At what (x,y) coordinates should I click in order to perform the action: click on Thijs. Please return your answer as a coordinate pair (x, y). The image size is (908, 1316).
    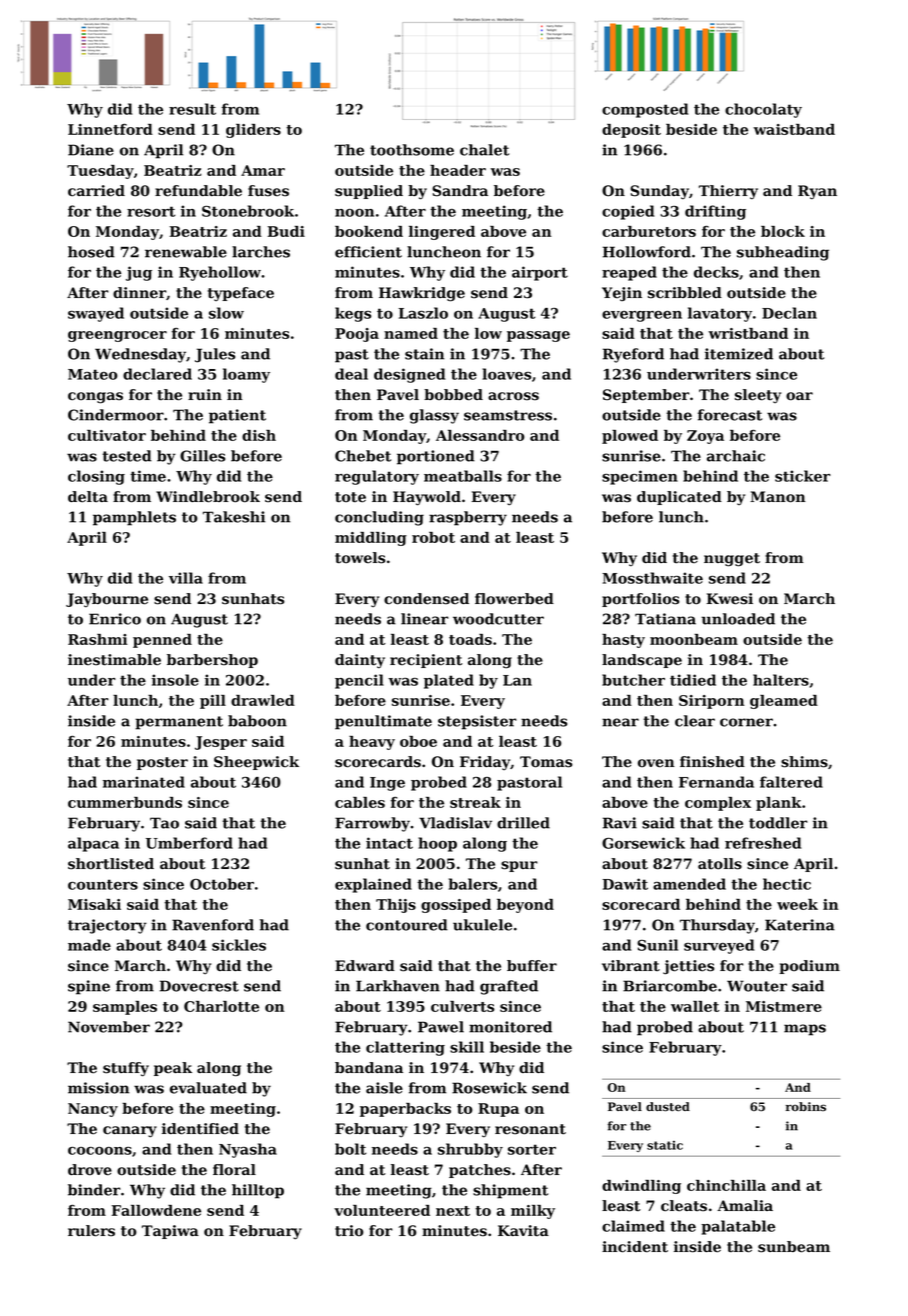
    Looking at the image, I should click on (396, 906).
